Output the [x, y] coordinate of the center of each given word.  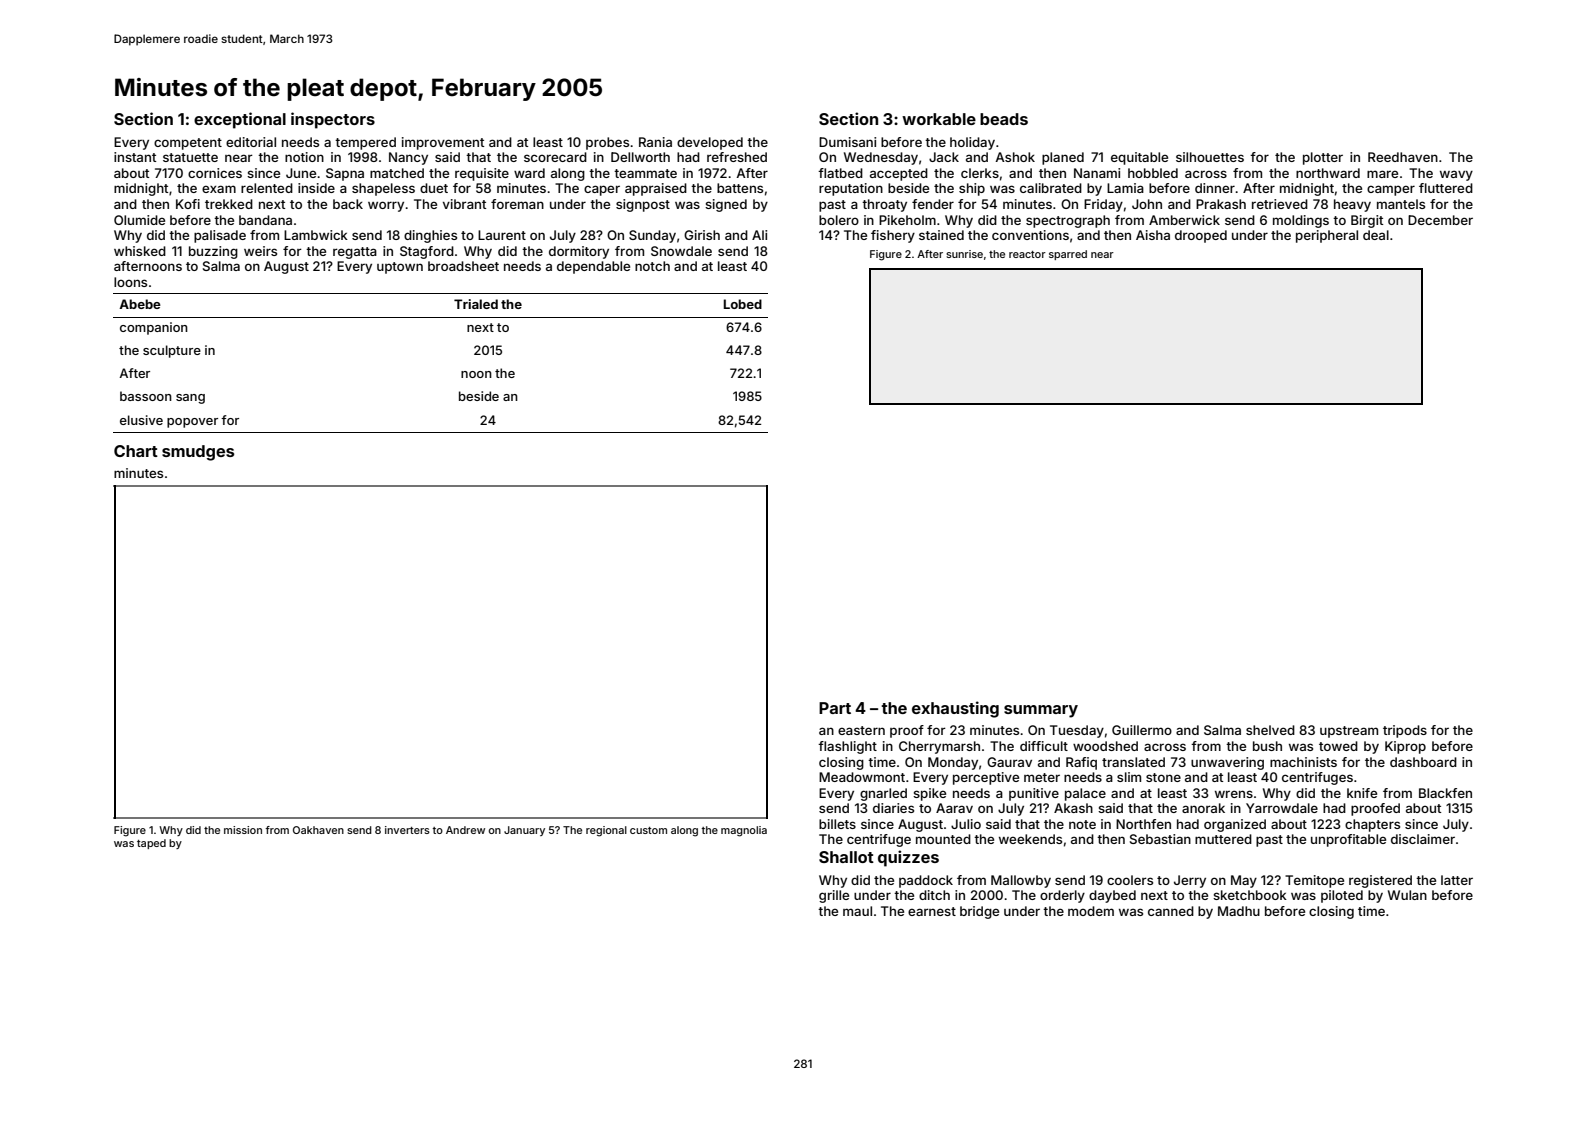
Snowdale [681, 251]
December [1440, 220]
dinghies [430, 236]
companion [154, 328]
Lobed [743, 304]
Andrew [465, 830]
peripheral [1327, 236]
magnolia [744, 831]
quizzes [908, 858]
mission [243, 830]
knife [1362, 793]
